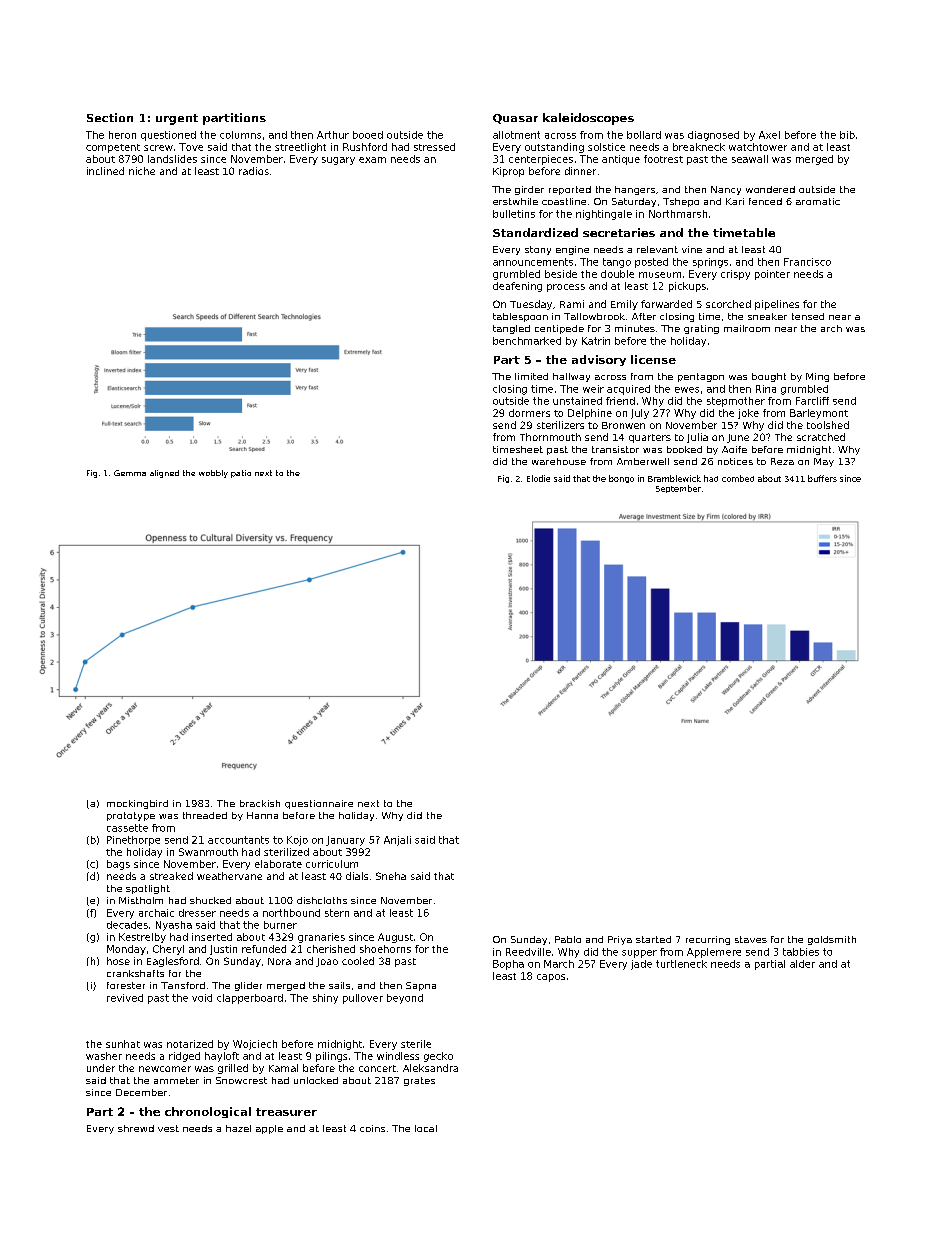 The image size is (952, 1233). What do you see at coordinates (511, 329) in the screenshot?
I see `tangled` at bounding box center [511, 329].
